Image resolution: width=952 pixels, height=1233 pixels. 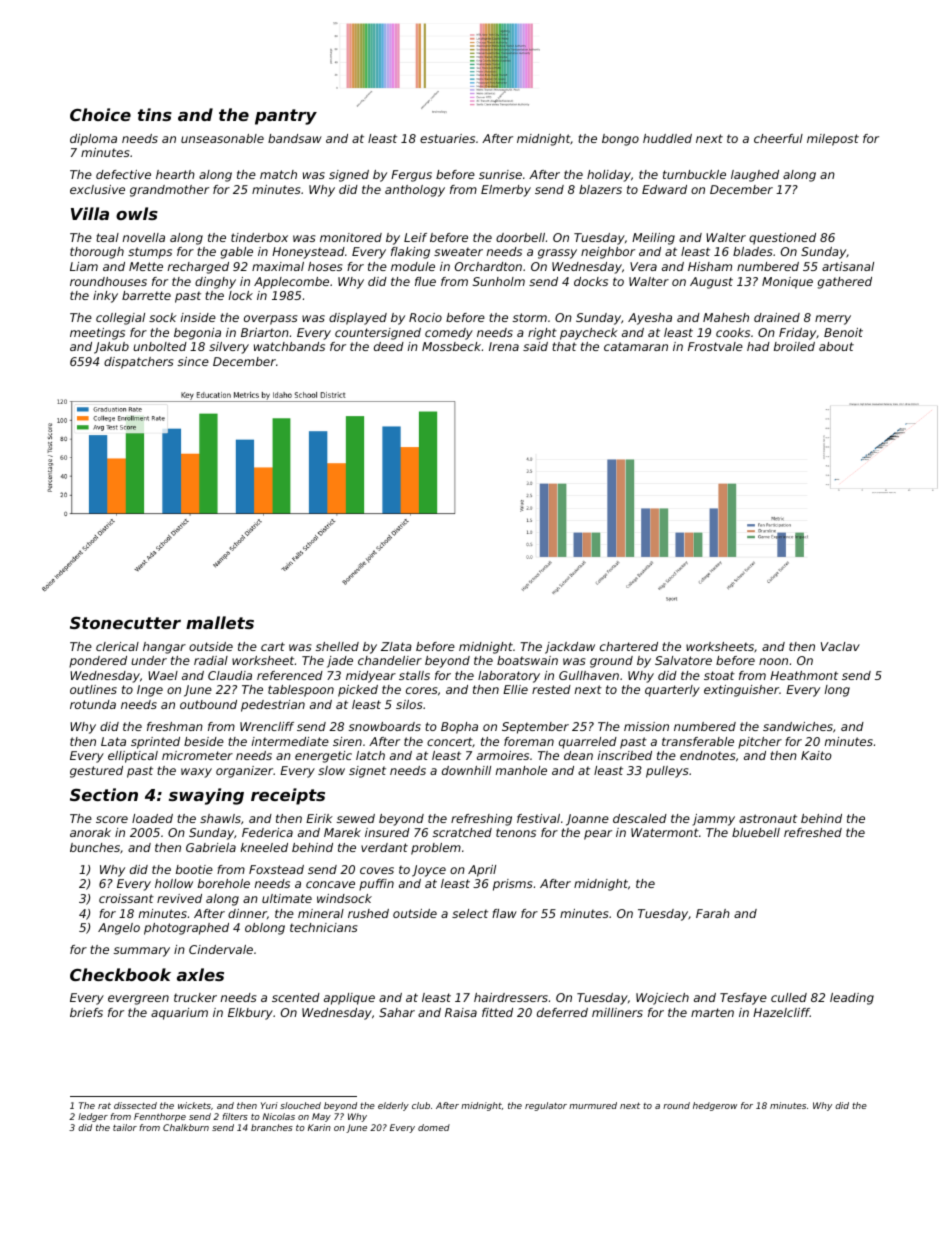 What do you see at coordinates (546, 1106) in the image?
I see `regulator` at bounding box center [546, 1106].
